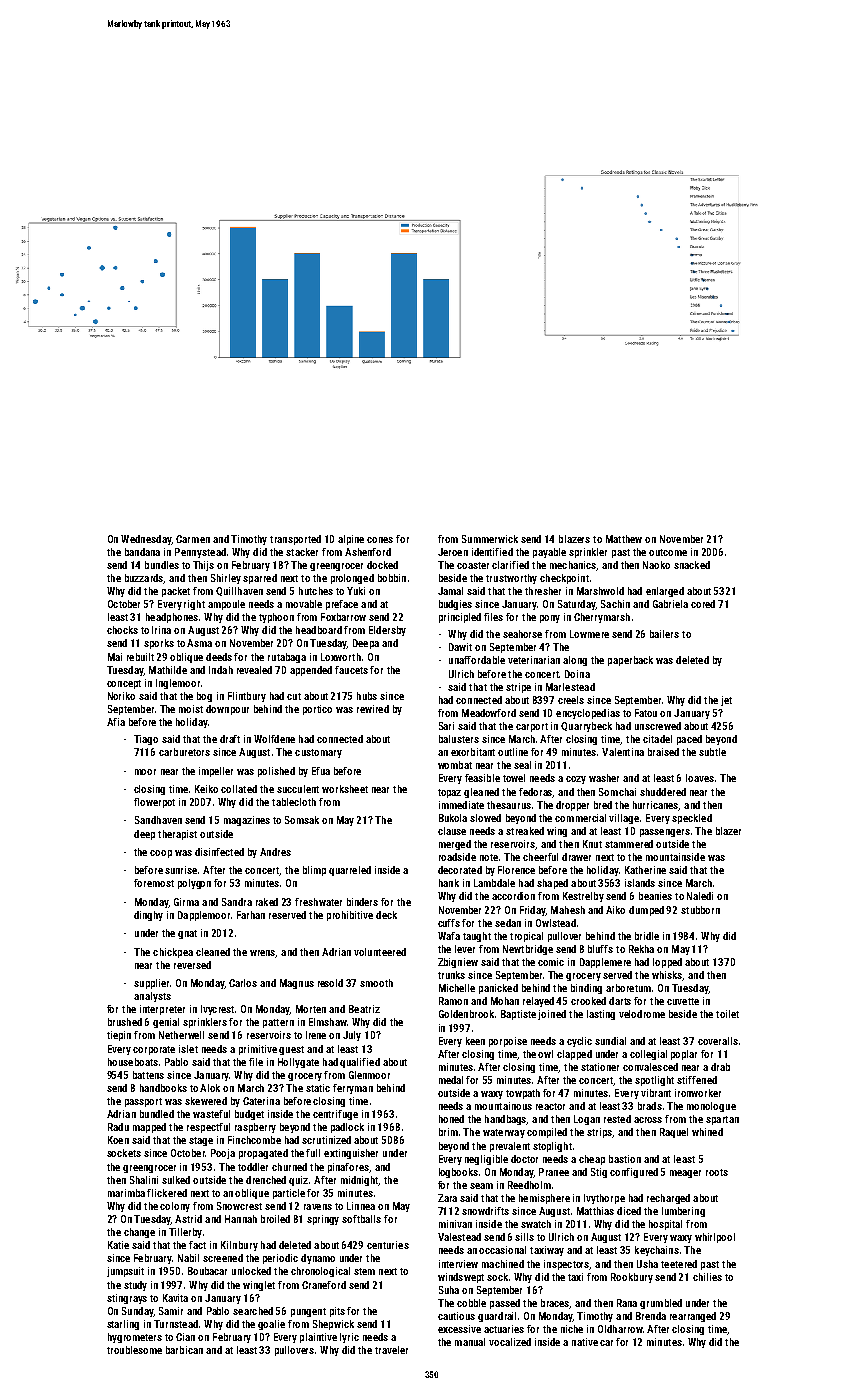 The height and width of the page is (1400, 849). What do you see at coordinates (712, 752) in the page?
I see `subtle` at bounding box center [712, 752].
